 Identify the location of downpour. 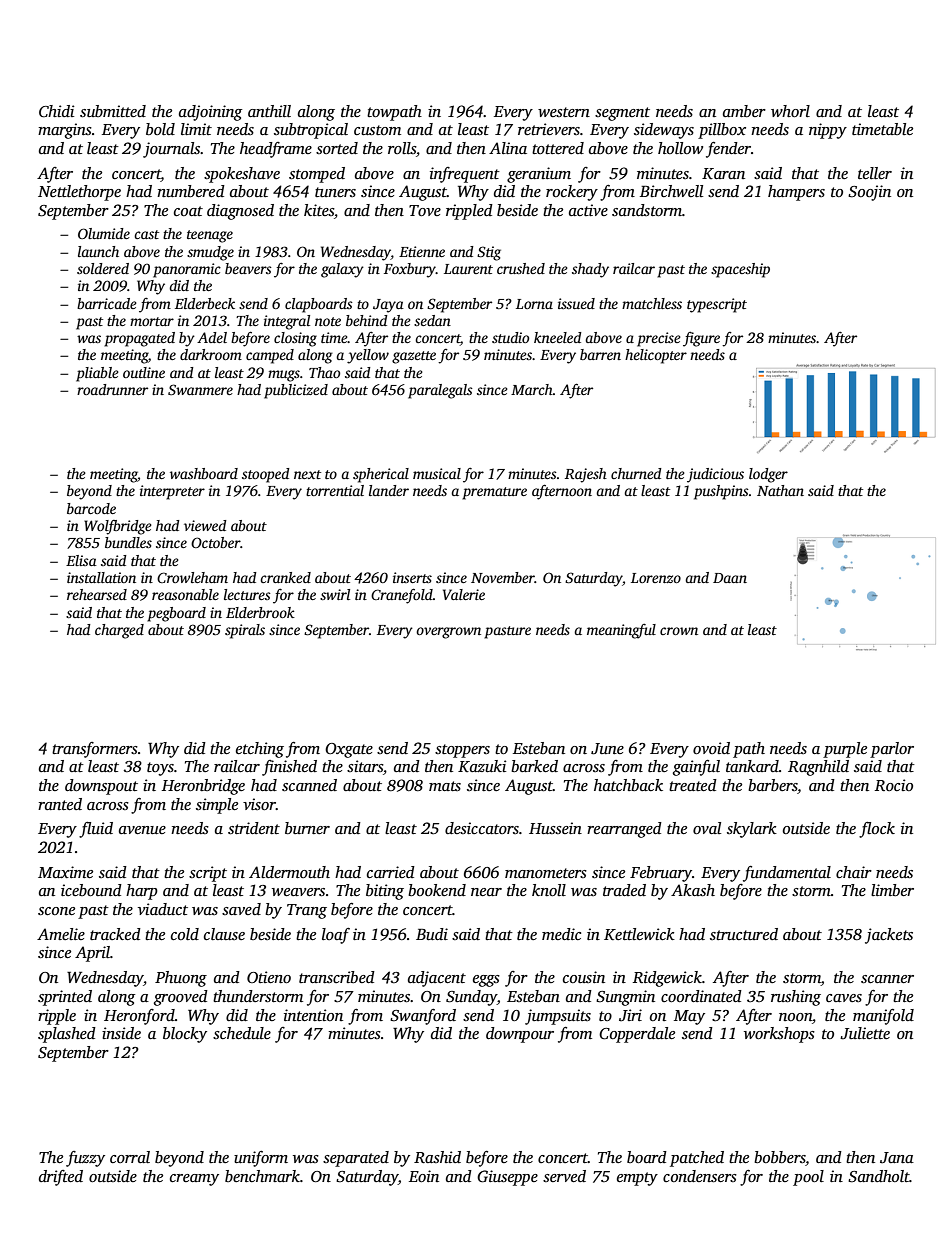
(520, 1035).
